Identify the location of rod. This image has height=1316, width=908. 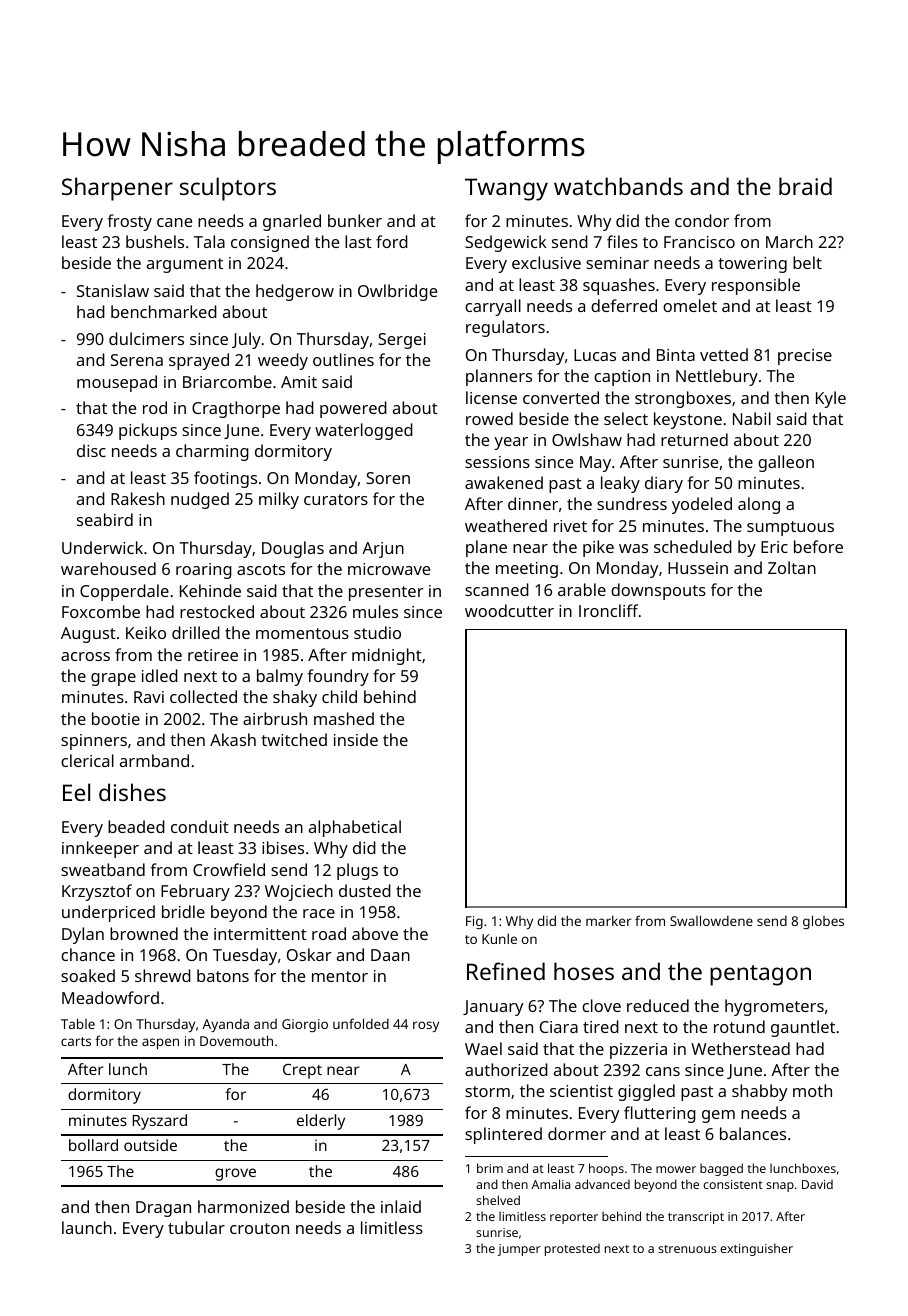
(155, 407).
